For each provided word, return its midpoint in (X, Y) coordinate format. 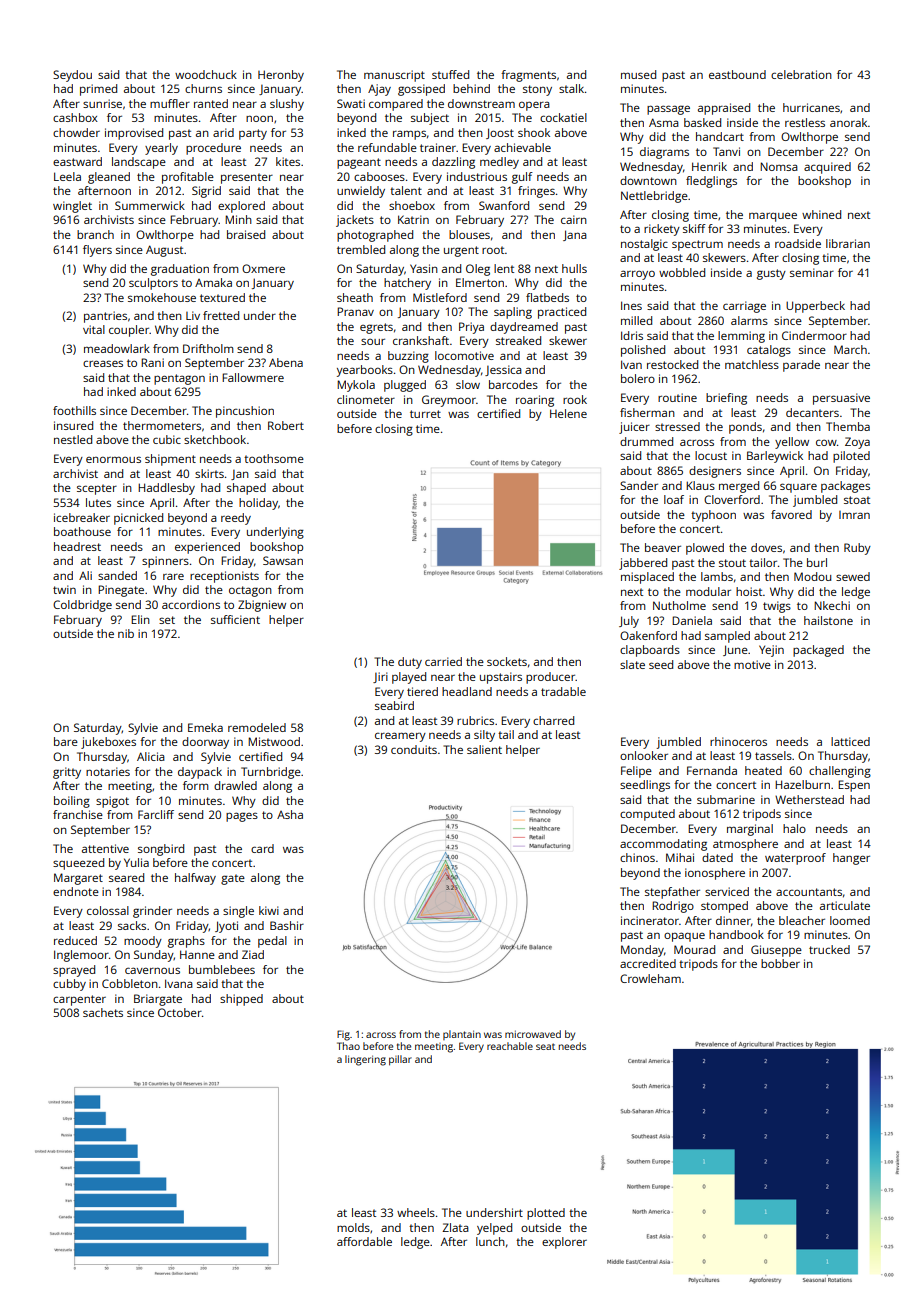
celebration (801, 74)
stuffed (450, 74)
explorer (564, 1243)
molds (353, 1227)
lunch (490, 1241)
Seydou (72, 76)
